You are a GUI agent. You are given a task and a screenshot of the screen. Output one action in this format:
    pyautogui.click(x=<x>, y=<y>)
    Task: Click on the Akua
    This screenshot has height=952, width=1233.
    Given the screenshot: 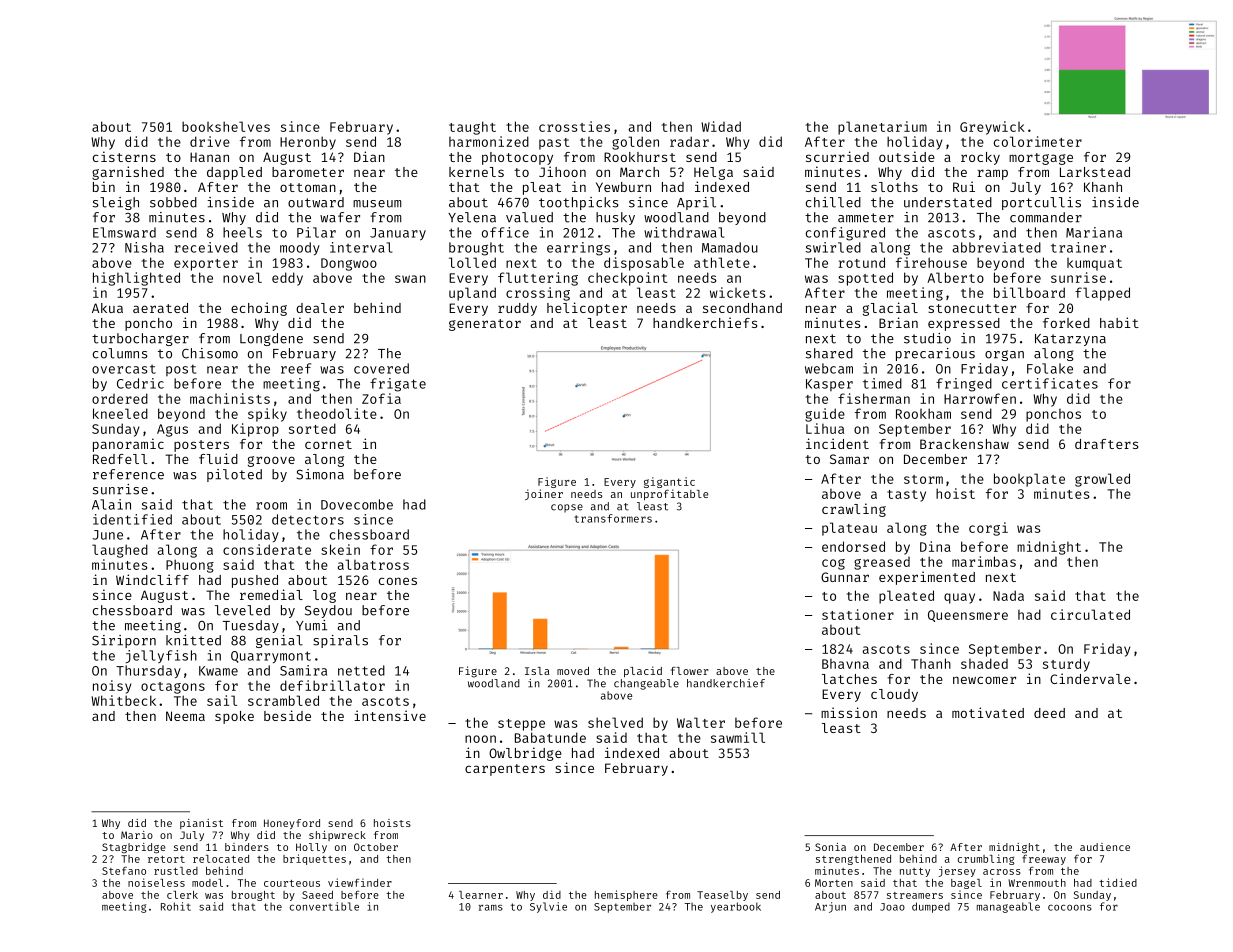 What is the action you would take?
    pyautogui.click(x=107, y=308)
